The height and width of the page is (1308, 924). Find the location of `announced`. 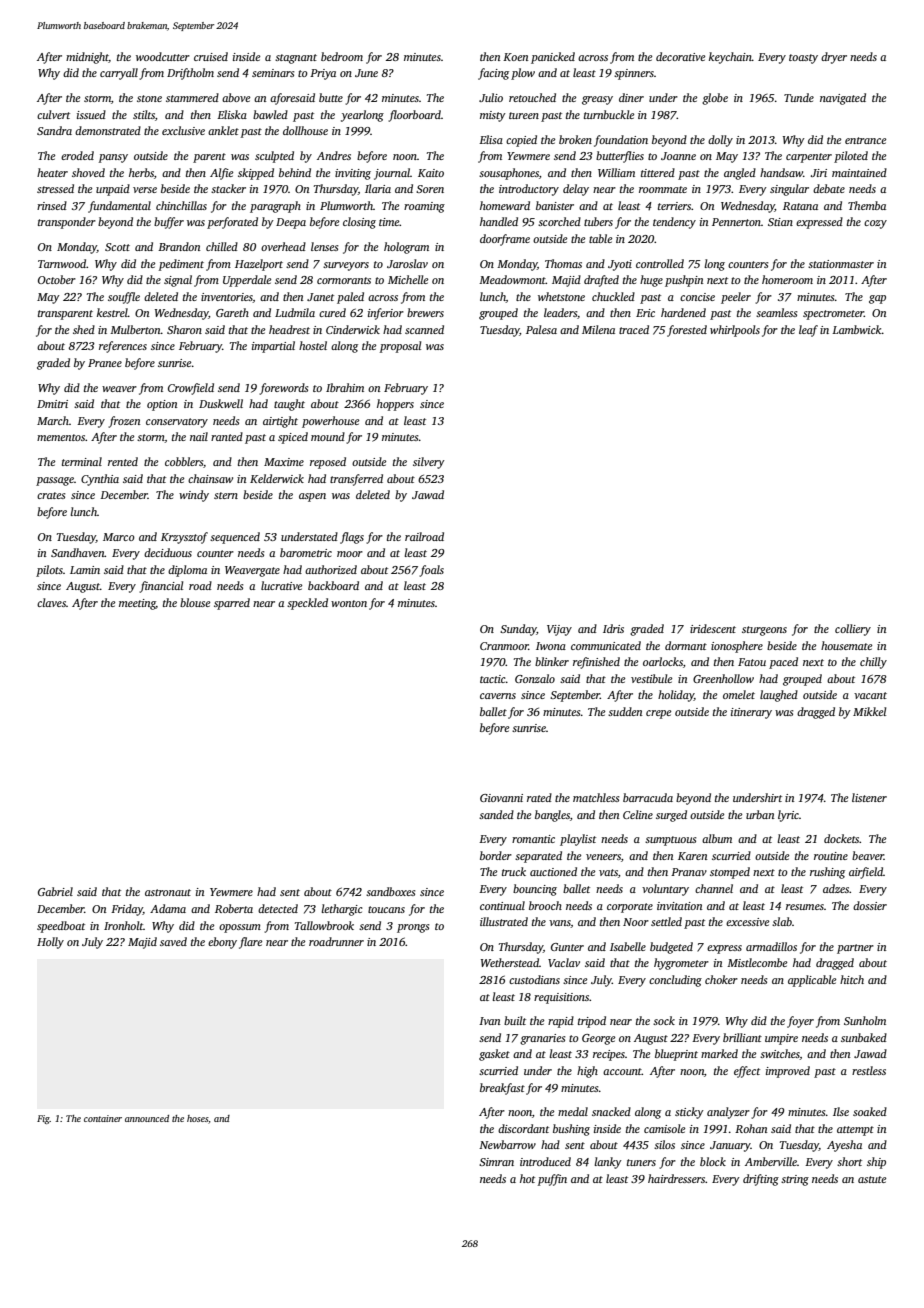

announced is located at coordinates (147, 1118).
